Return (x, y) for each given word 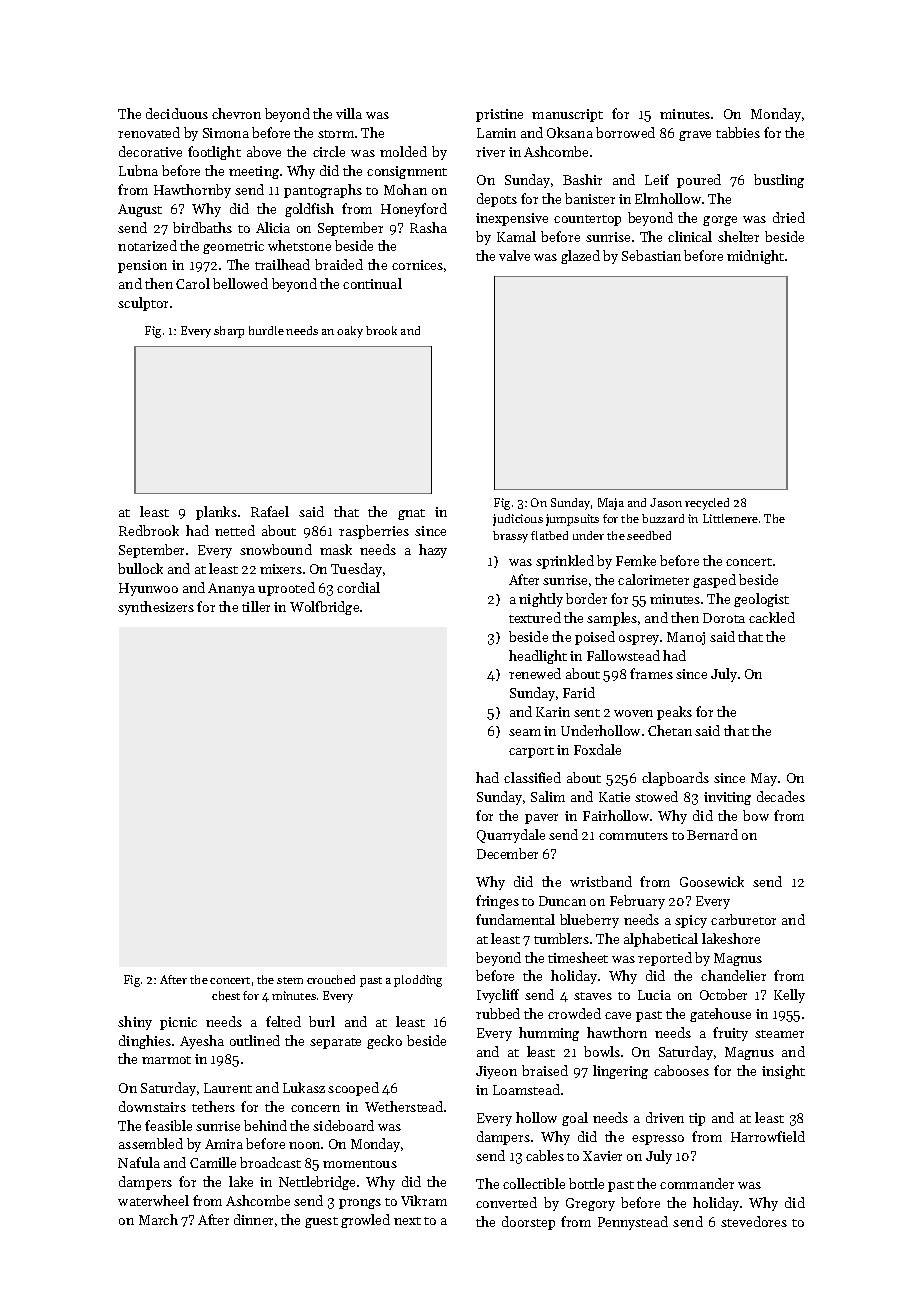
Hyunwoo (148, 589)
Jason (666, 502)
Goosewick (712, 881)
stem (290, 980)
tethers (213, 1106)
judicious (518, 520)
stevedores (754, 1221)
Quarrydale (511, 836)
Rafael (270, 511)
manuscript (567, 115)
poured (699, 181)
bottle (586, 1183)
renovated (149, 132)
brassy (510, 537)
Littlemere (730, 518)
